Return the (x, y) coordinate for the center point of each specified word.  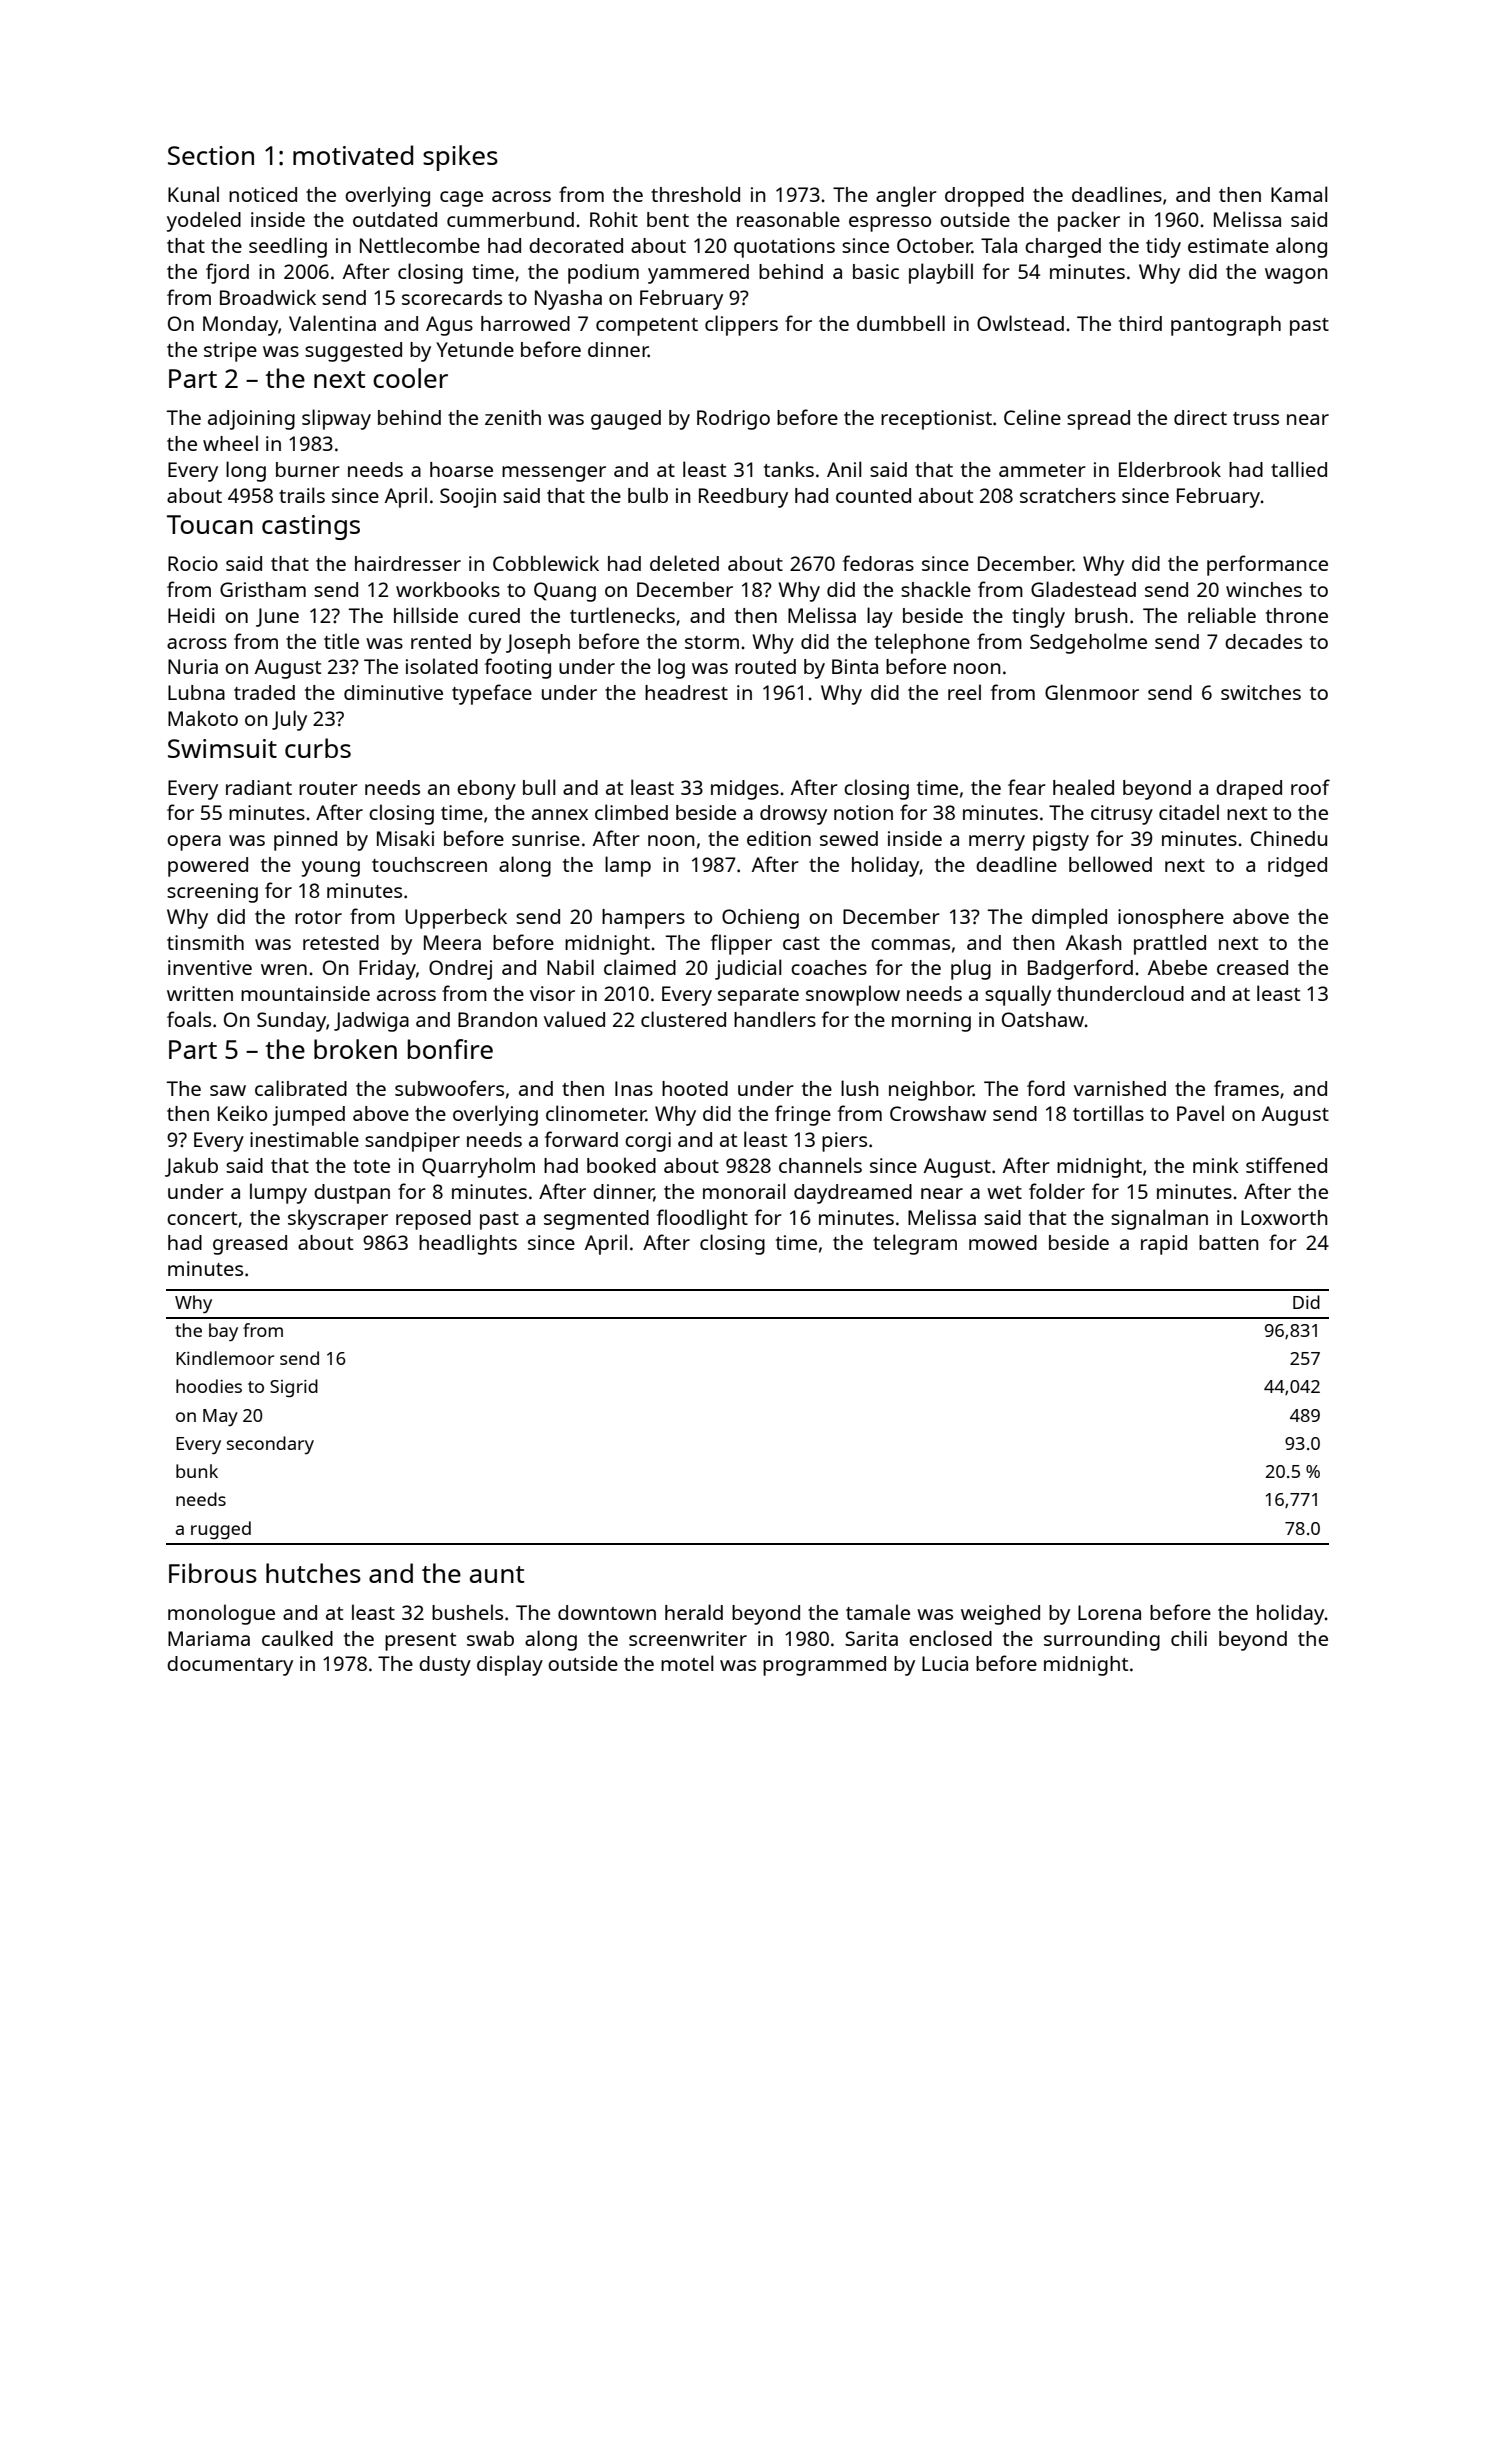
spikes (460, 158)
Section (211, 155)
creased (1252, 967)
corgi (648, 1142)
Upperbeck (456, 918)
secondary (270, 1445)
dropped (984, 197)
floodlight (702, 1219)
